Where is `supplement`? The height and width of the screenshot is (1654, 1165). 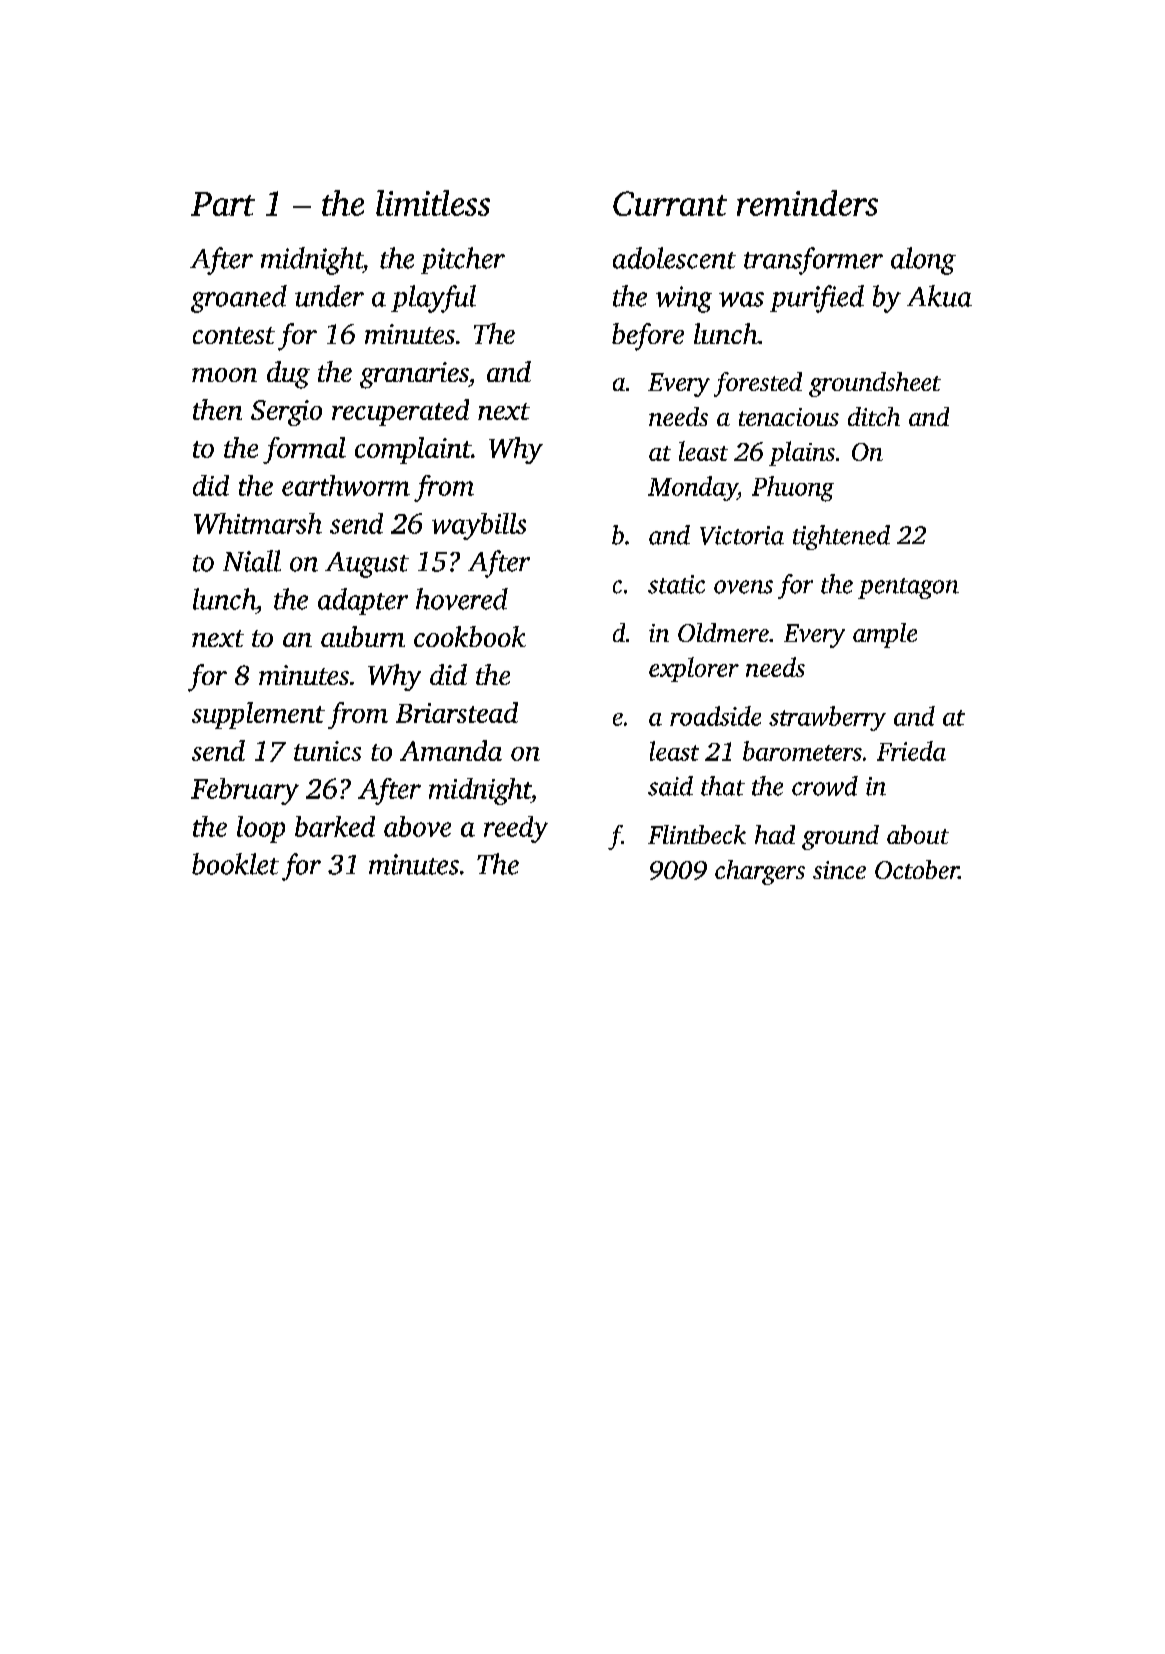 supplement is located at coordinates (258, 715).
